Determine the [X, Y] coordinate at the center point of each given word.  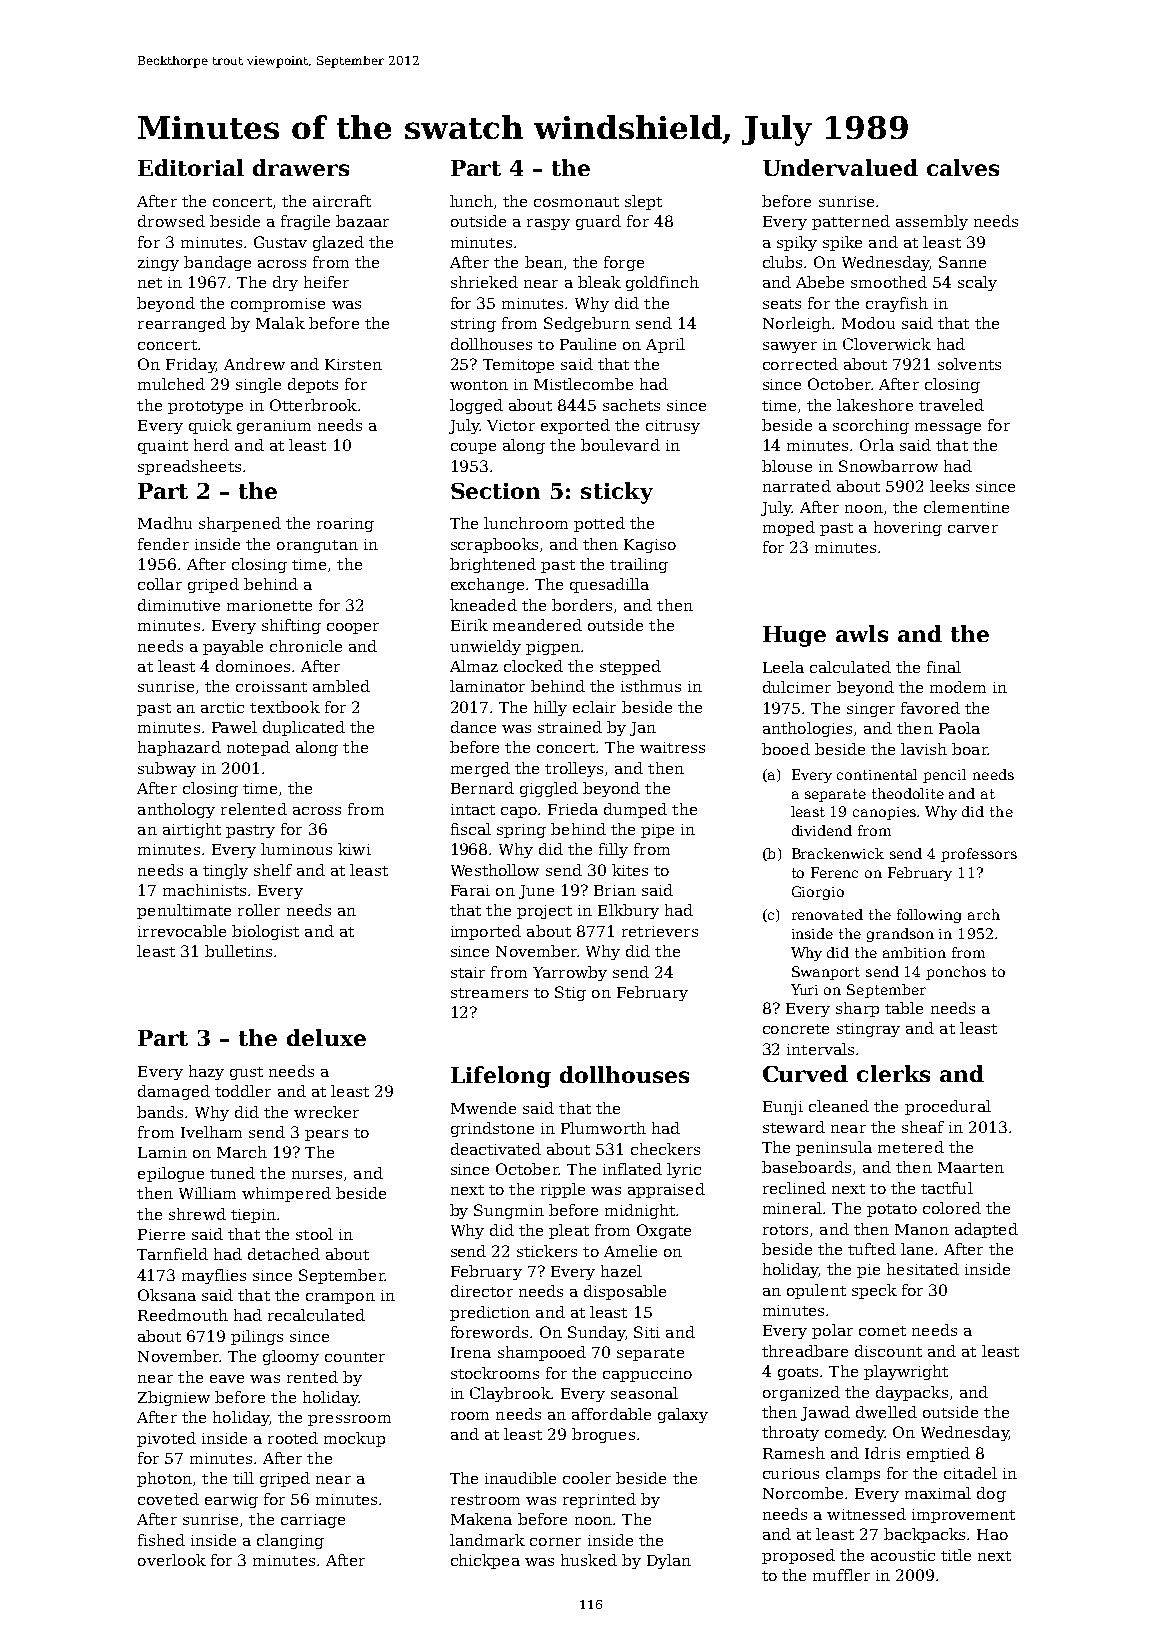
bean [544, 262]
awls [862, 633]
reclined [794, 1188]
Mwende [483, 1108]
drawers [301, 167]
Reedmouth [183, 1315]
